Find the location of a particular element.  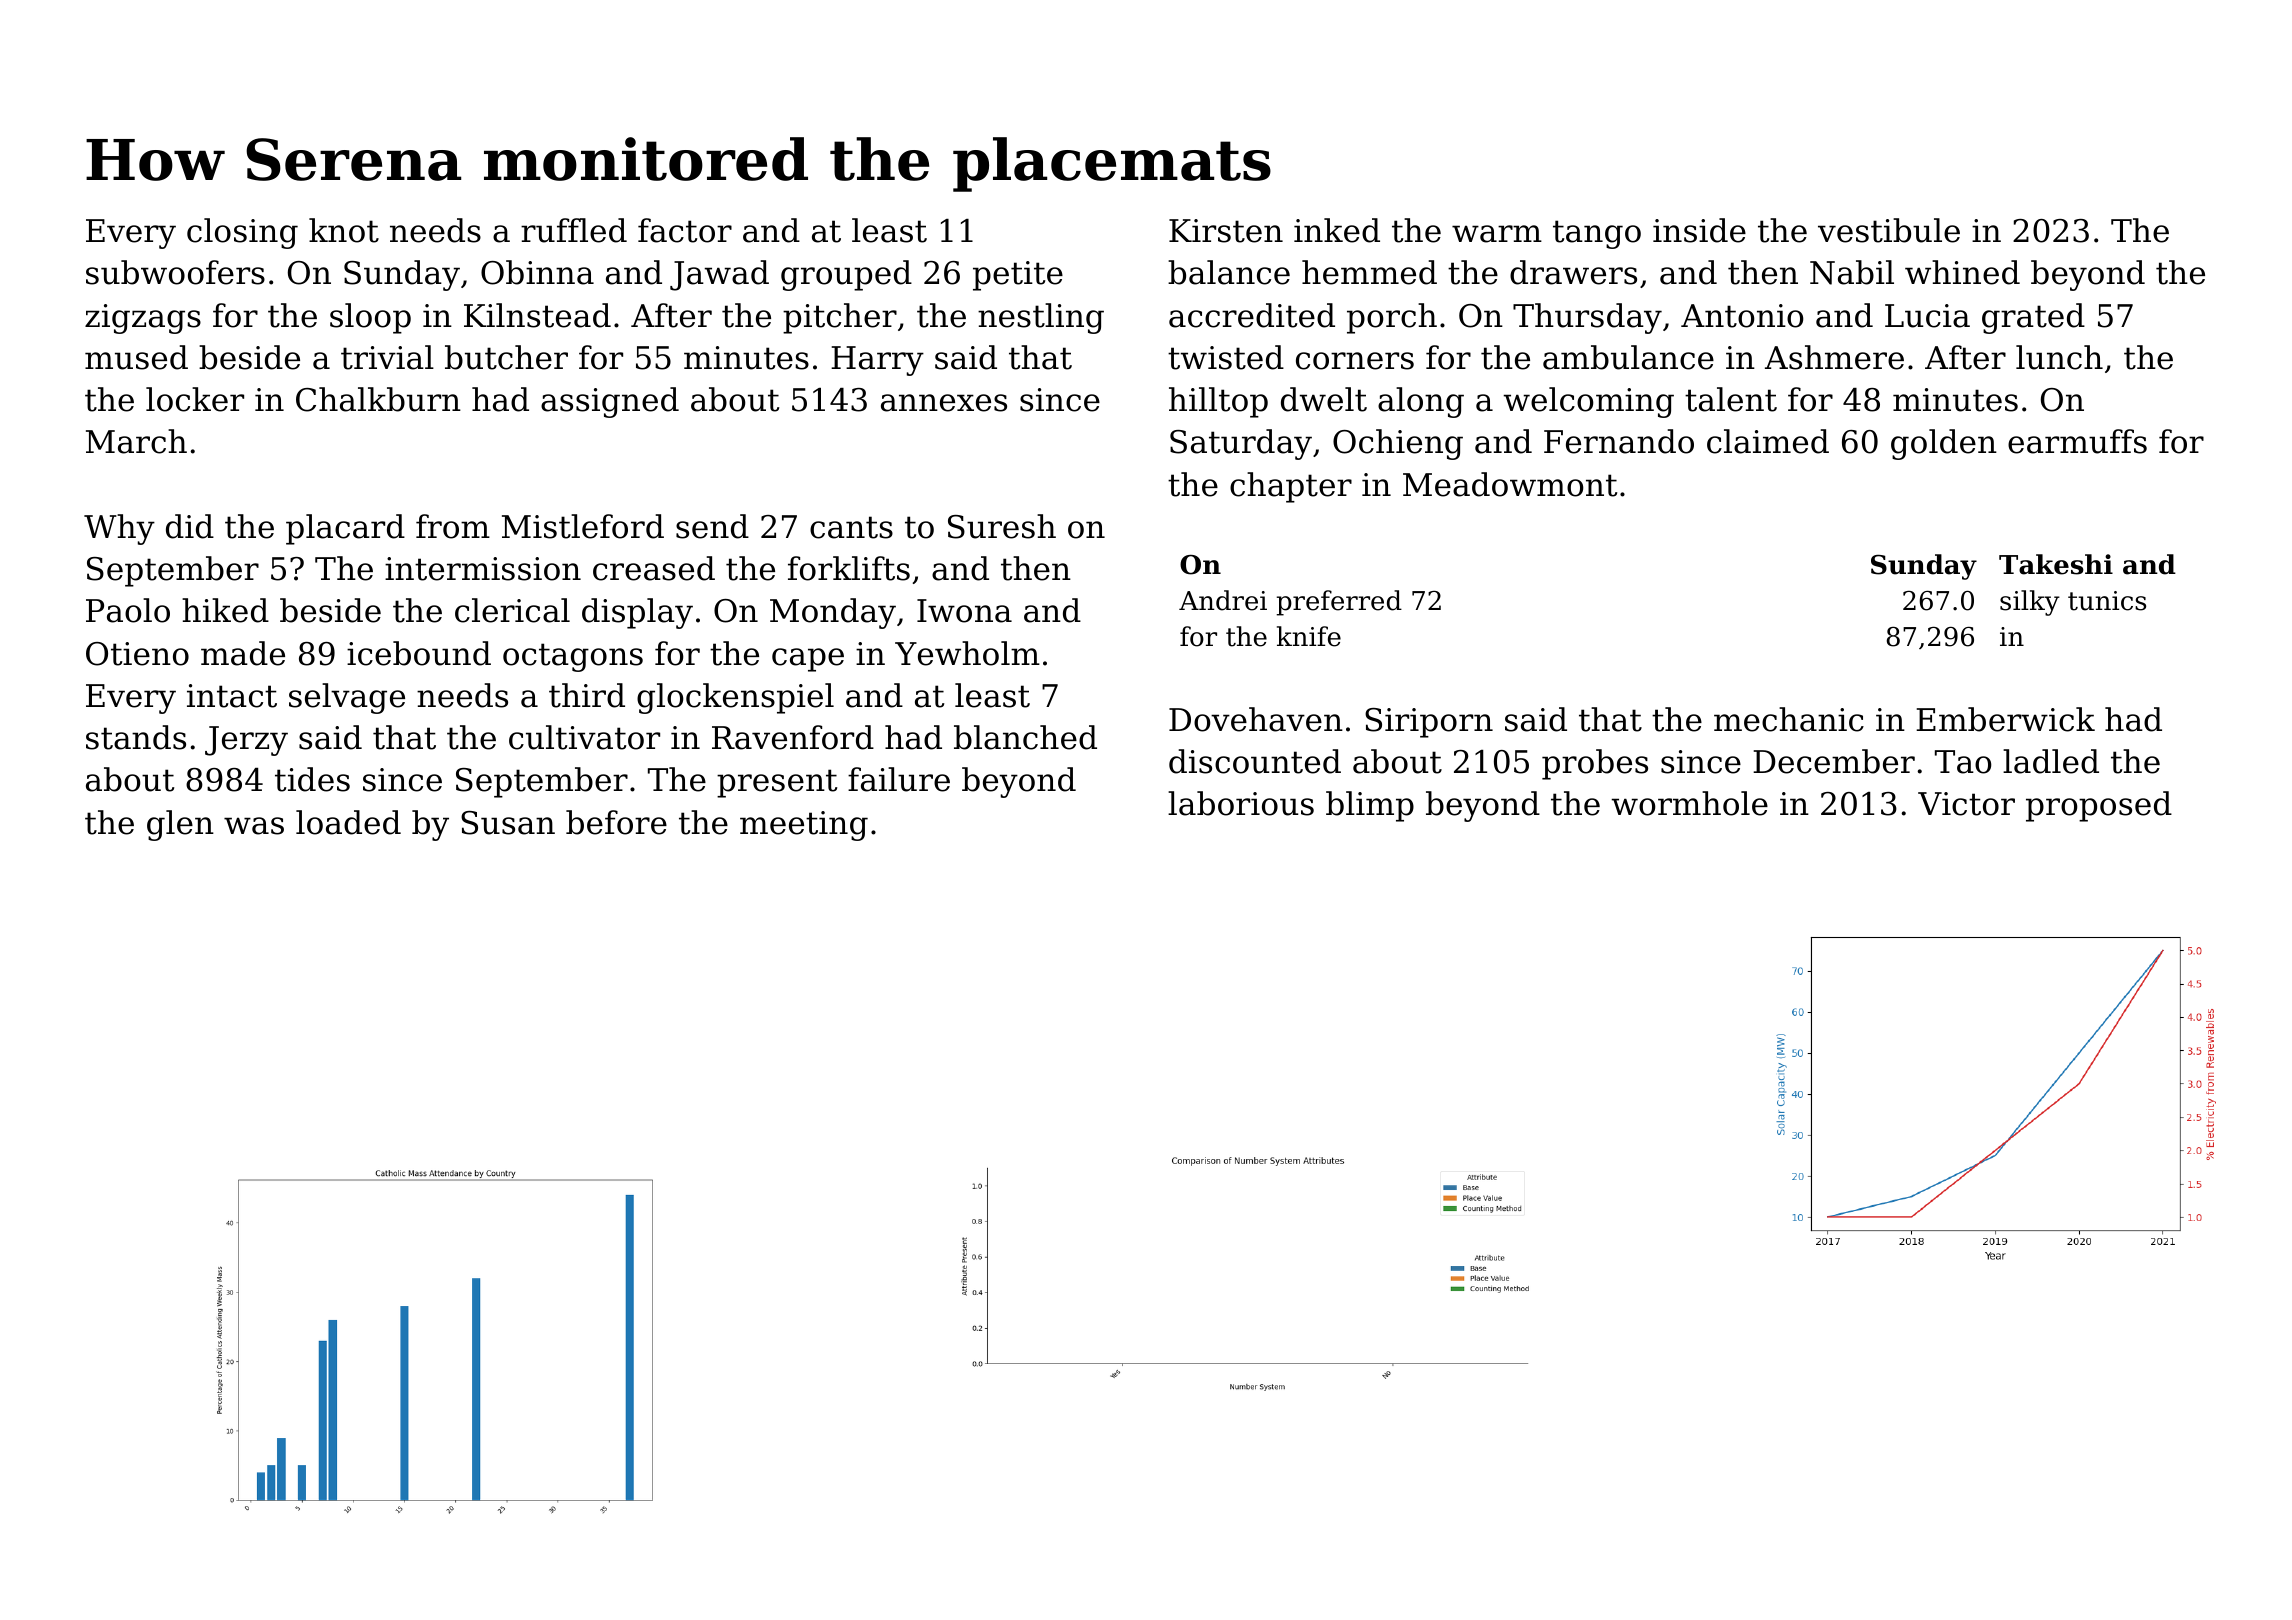

wormhole is located at coordinates (1689, 803).
